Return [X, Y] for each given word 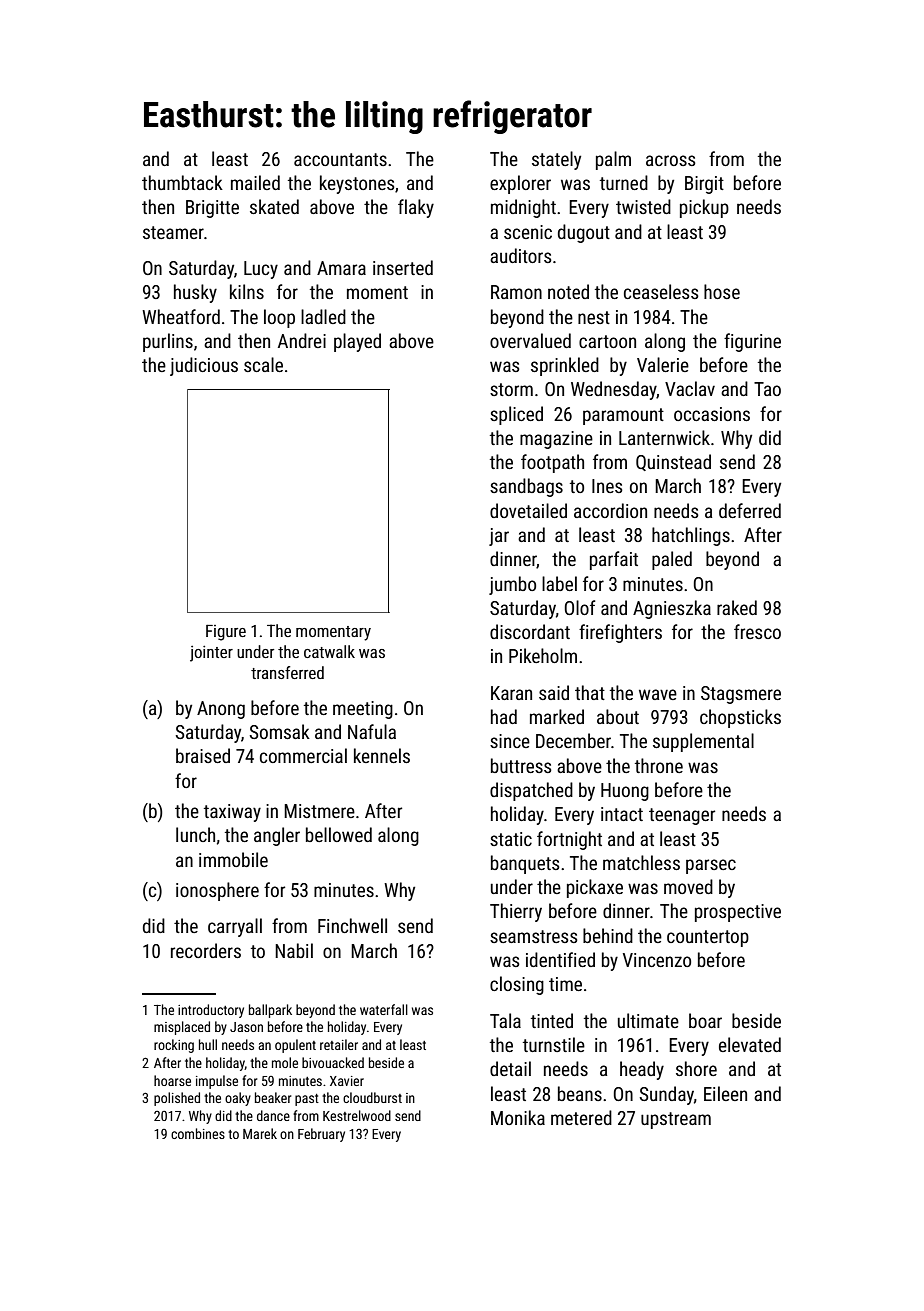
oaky [238, 1099]
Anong [221, 710]
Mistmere [319, 811]
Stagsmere [741, 695]
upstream [676, 1120]
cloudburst [372, 1097]
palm [613, 160]
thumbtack [182, 182]
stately [556, 160]
